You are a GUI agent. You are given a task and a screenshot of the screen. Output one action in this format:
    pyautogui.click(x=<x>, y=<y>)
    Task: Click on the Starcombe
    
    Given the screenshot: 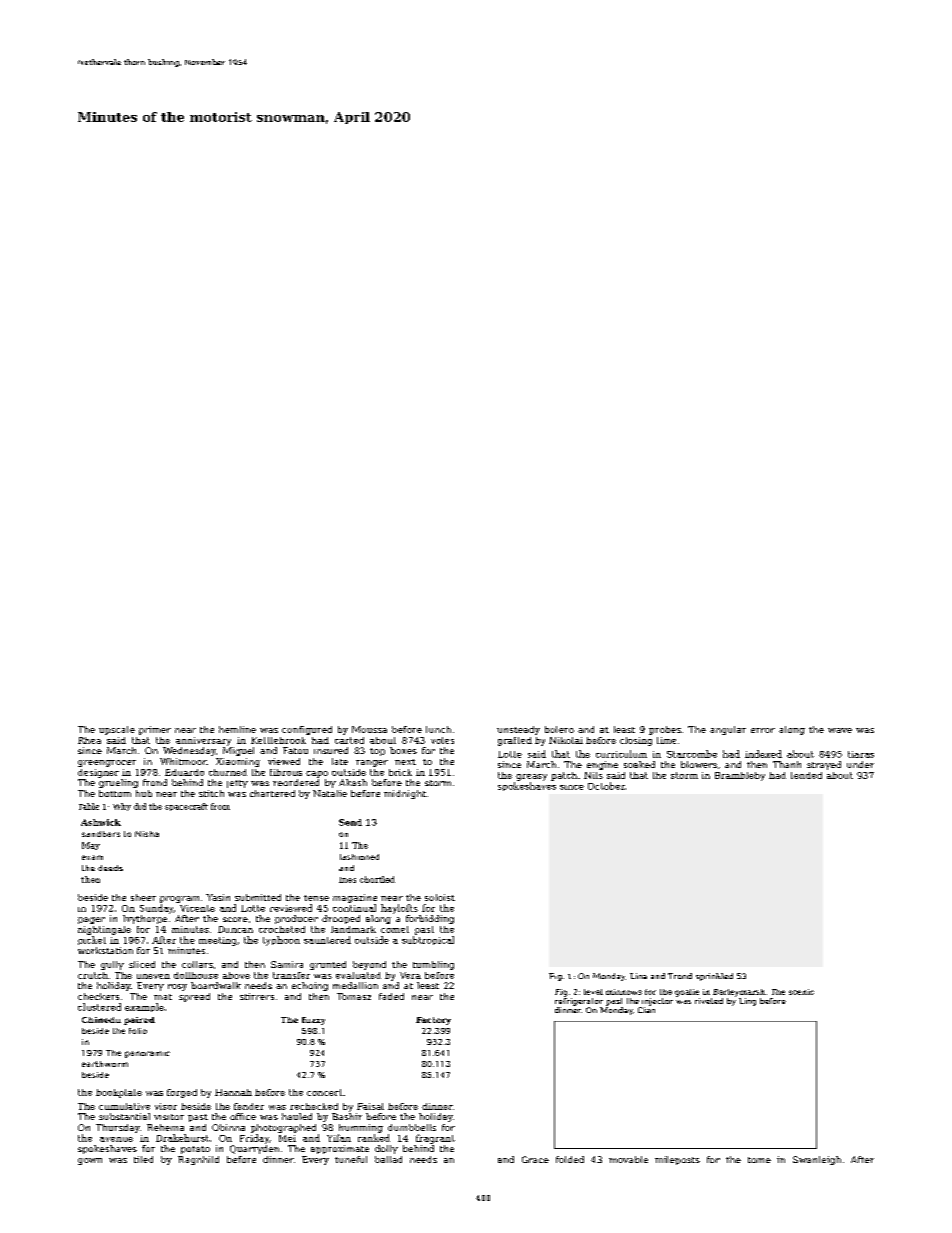 What is the action you would take?
    pyautogui.click(x=692, y=754)
